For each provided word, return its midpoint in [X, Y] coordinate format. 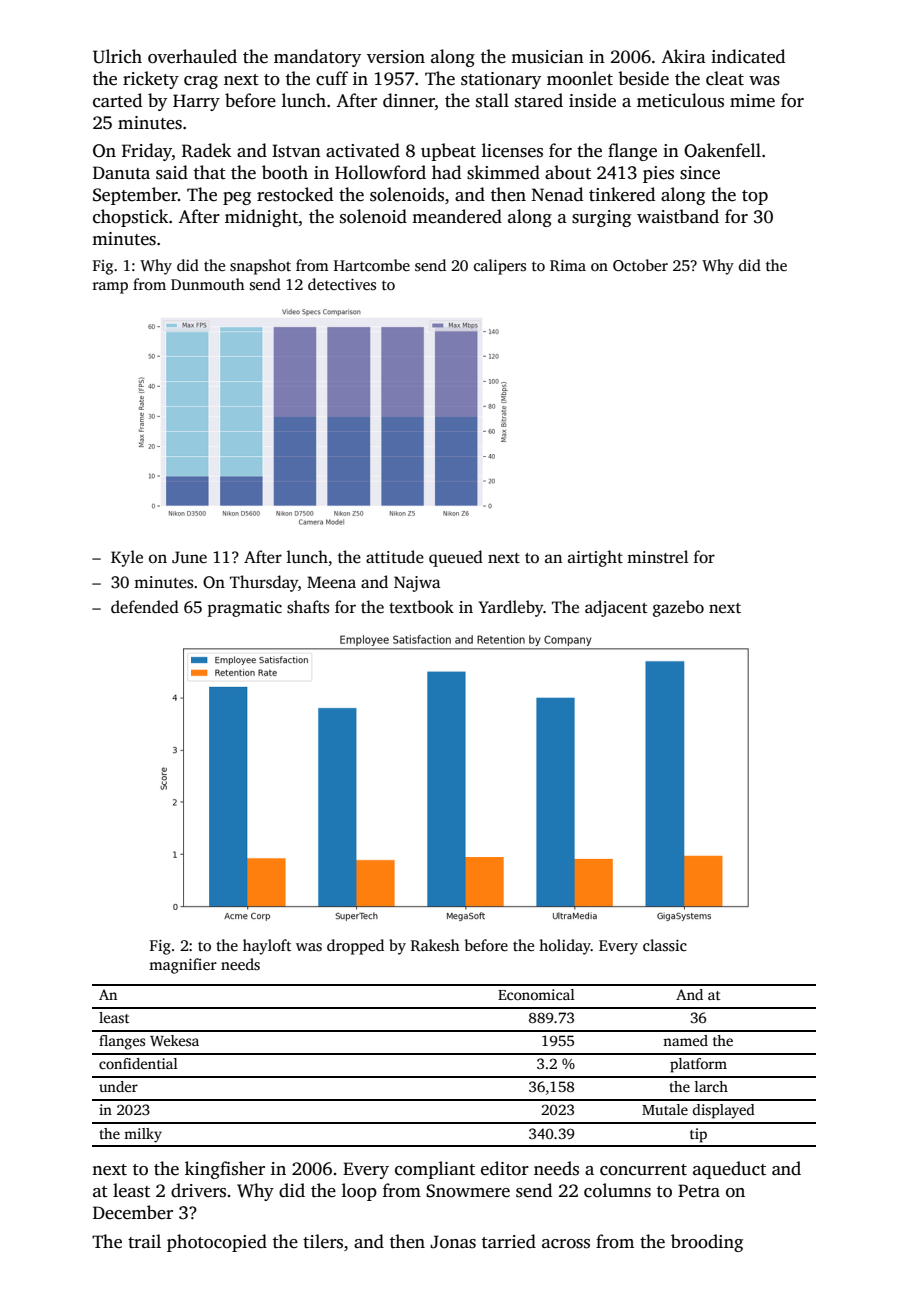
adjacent [616, 608]
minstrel [657, 557]
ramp [110, 288]
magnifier [183, 966]
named [685, 1040]
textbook [421, 607]
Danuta [121, 173]
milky [143, 1135]
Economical [536, 994]
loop [359, 1192]
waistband [678, 216]
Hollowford [380, 172]
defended [145, 607]
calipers [500, 267]
